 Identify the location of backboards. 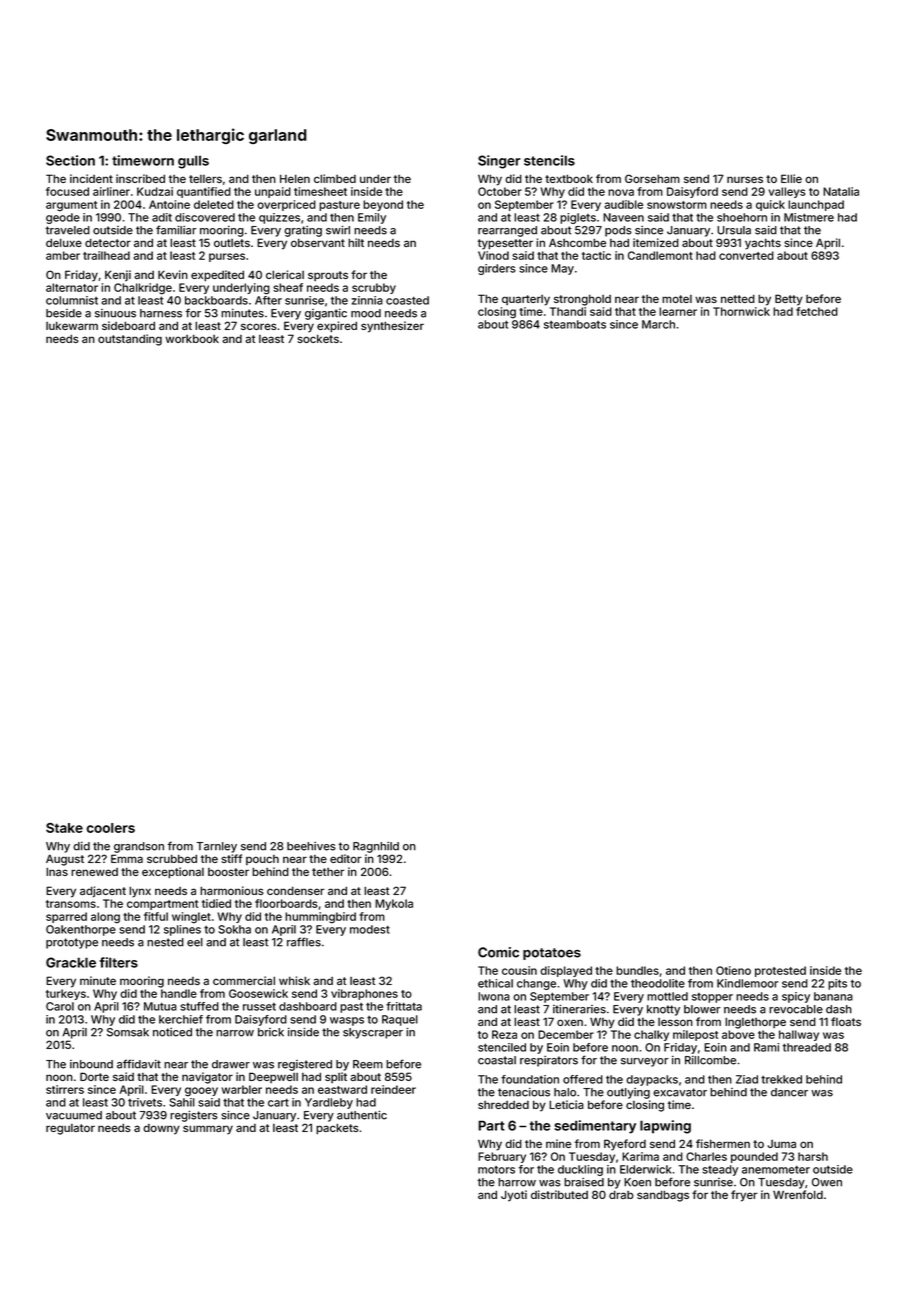
(216, 300).
